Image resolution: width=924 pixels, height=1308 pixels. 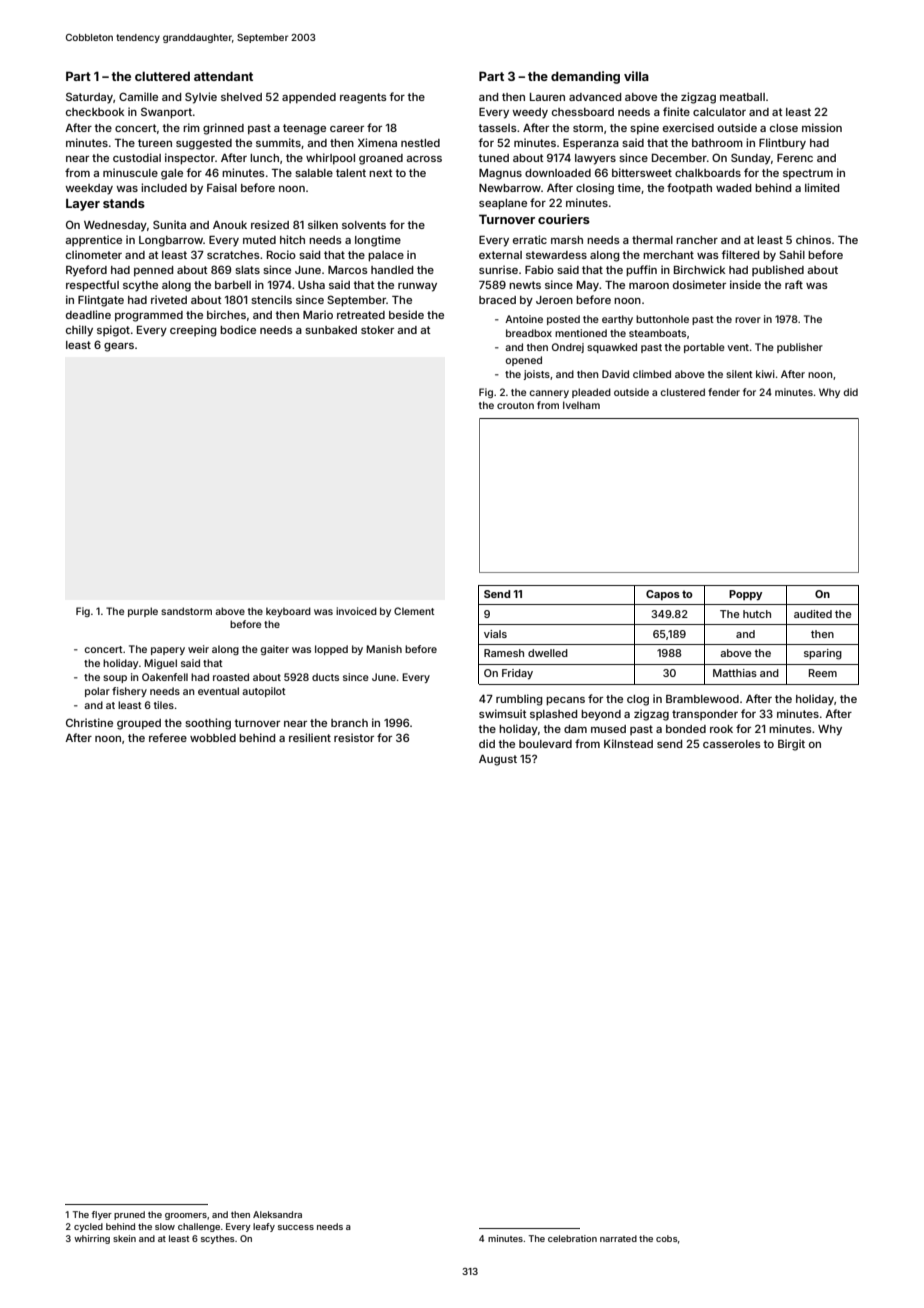 I want to click on cobs, so click(x=667, y=1238).
